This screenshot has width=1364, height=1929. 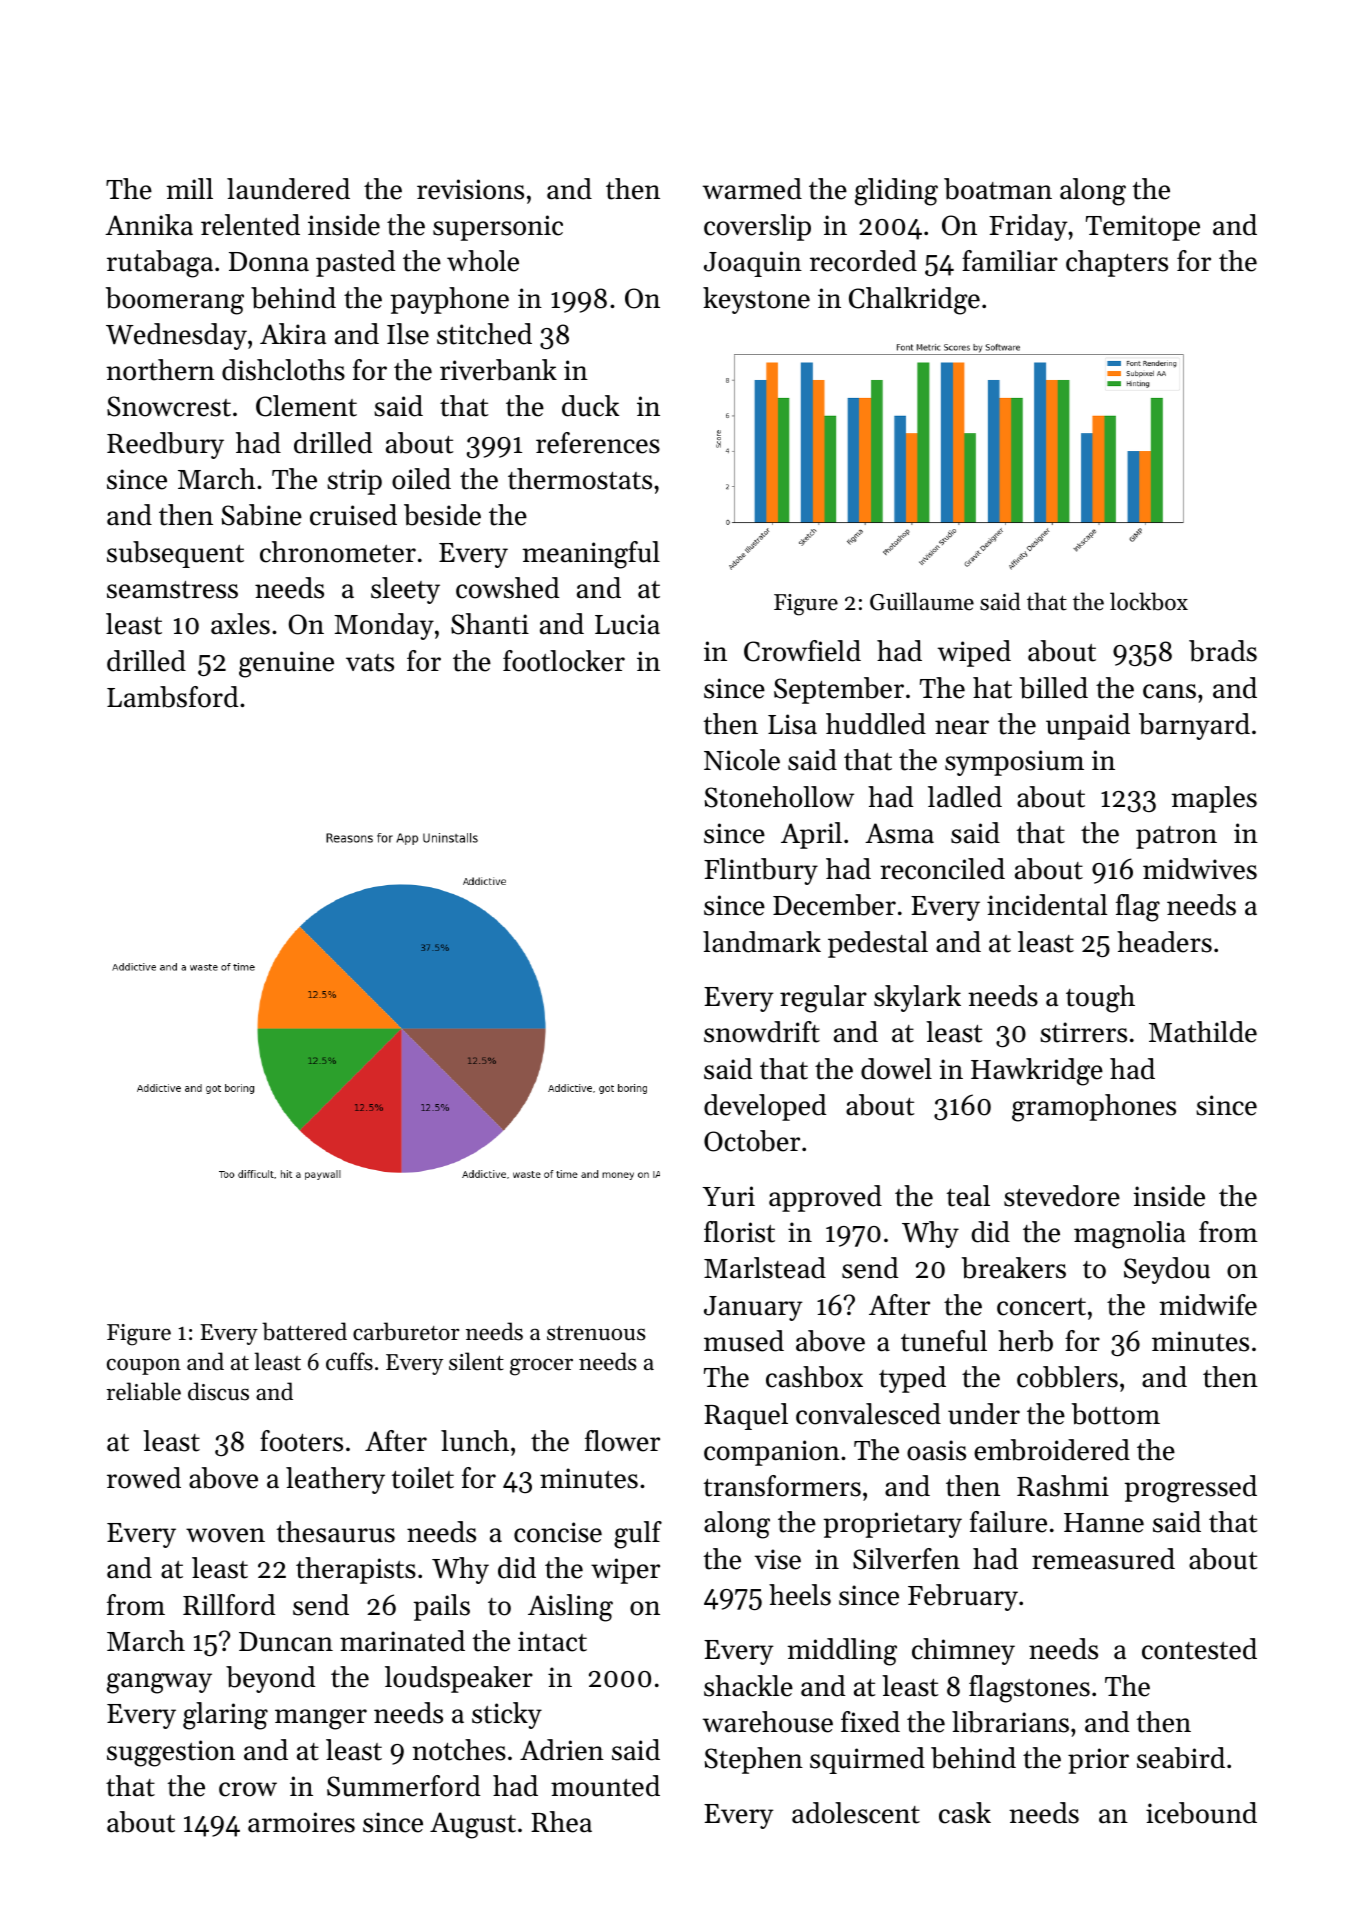 I want to click on revisions, so click(x=470, y=189).
